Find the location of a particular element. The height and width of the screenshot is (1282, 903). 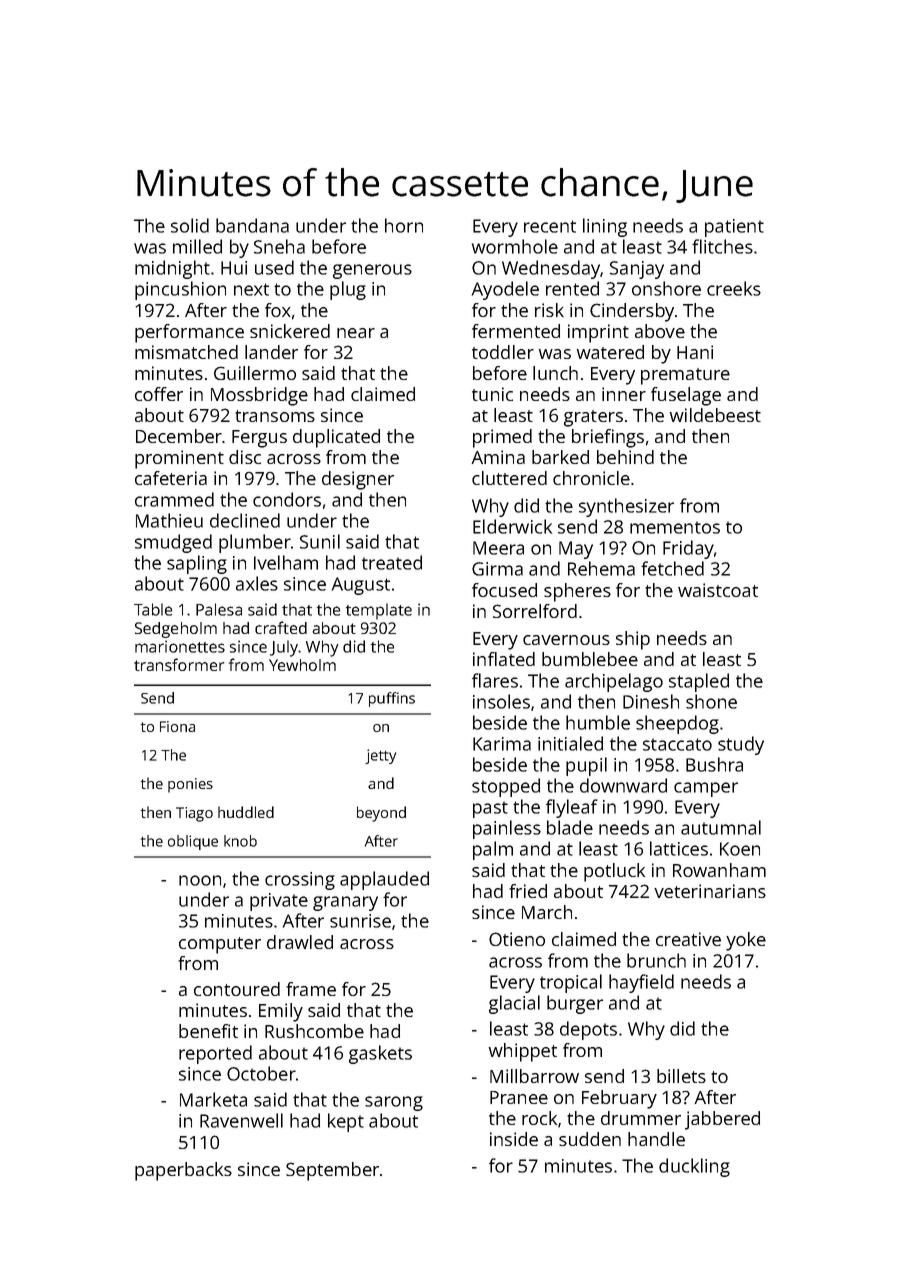

inside is located at coordinates (514, 1139).
